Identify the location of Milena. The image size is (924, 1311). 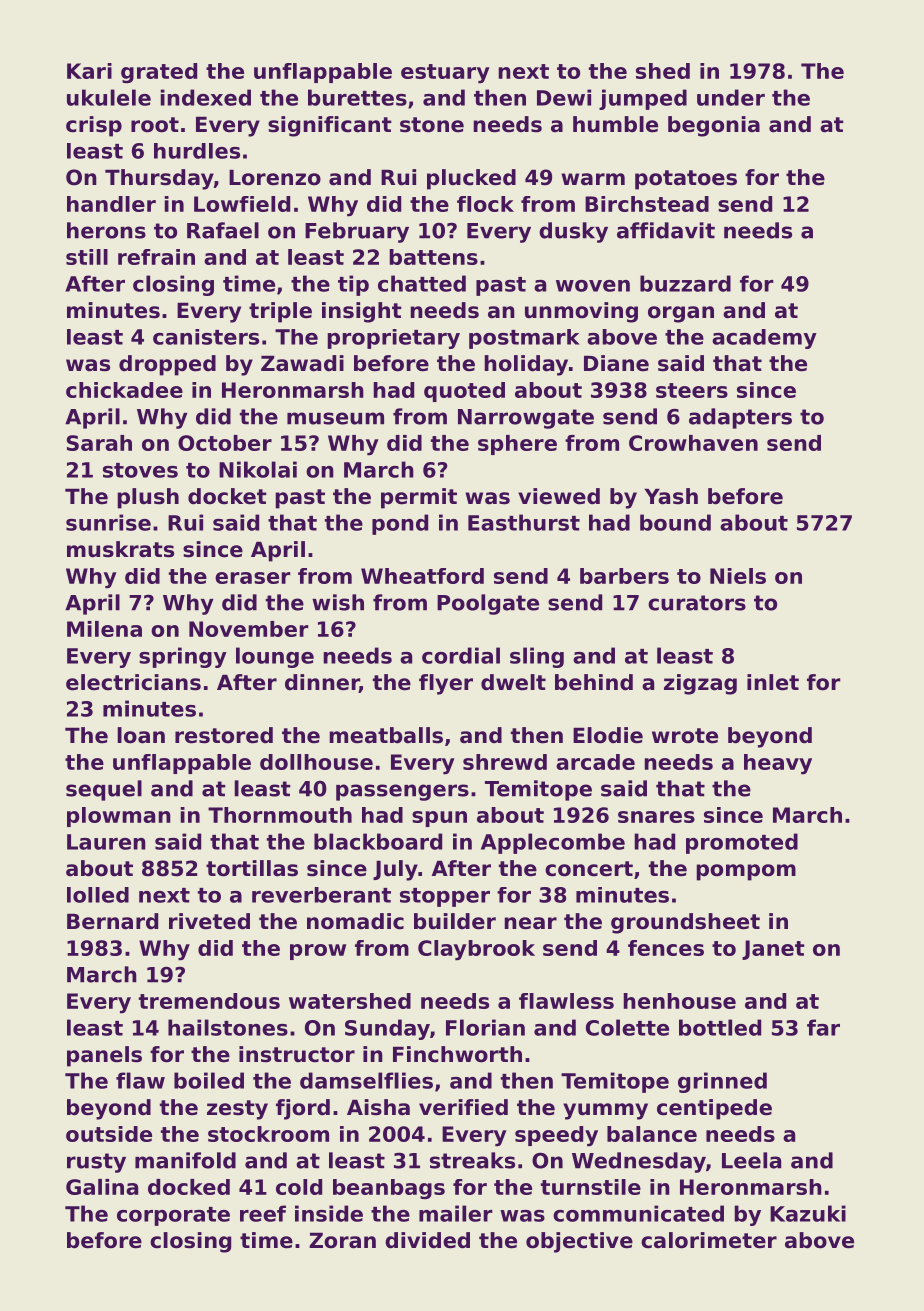
(104, 629).
